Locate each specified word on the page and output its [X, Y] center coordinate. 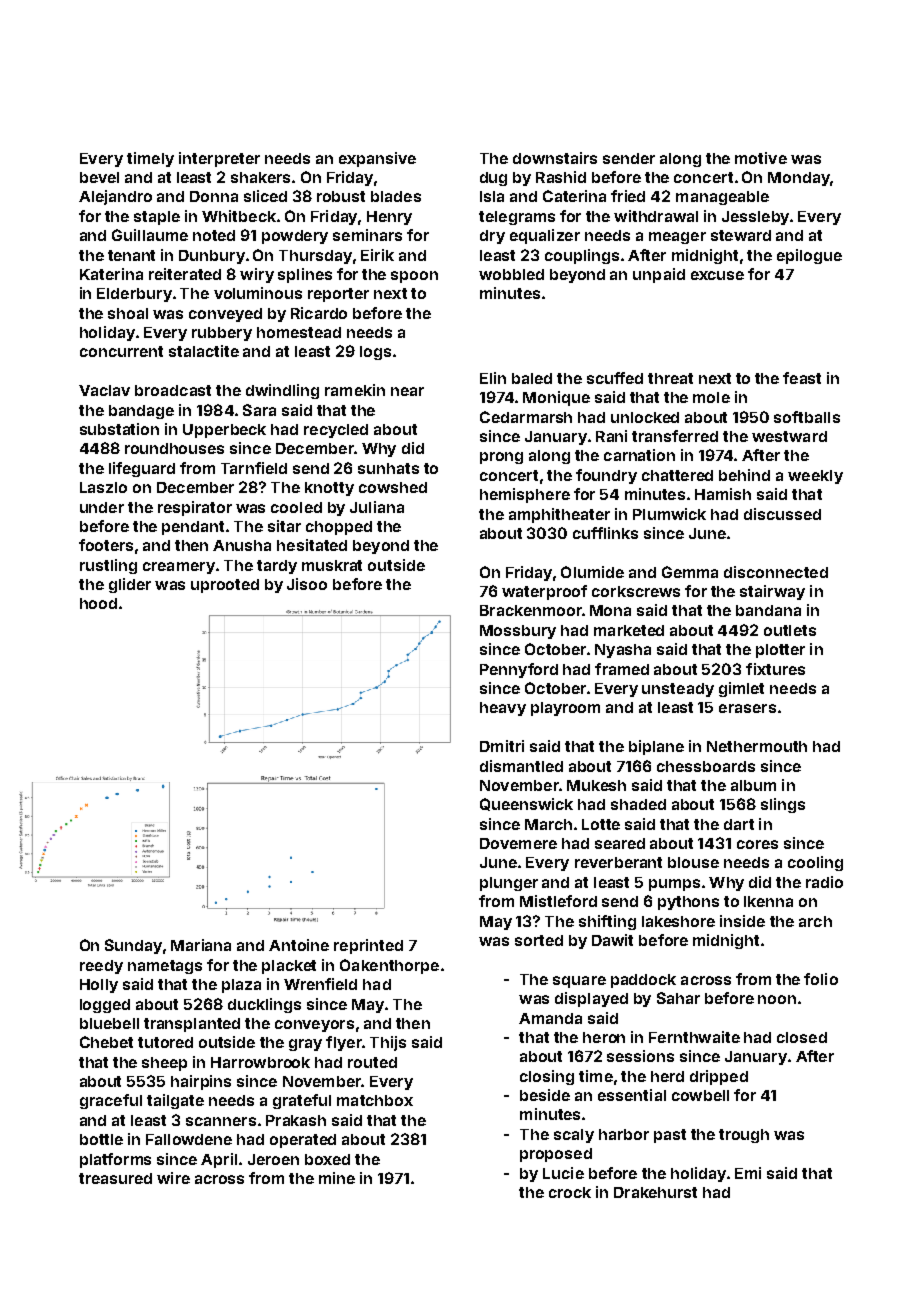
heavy [503, 709]
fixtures [775, 669]
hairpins [201, 1082]
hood [98, 603]
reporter [338, 295]
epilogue [809, 256]
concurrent [121, 351]
